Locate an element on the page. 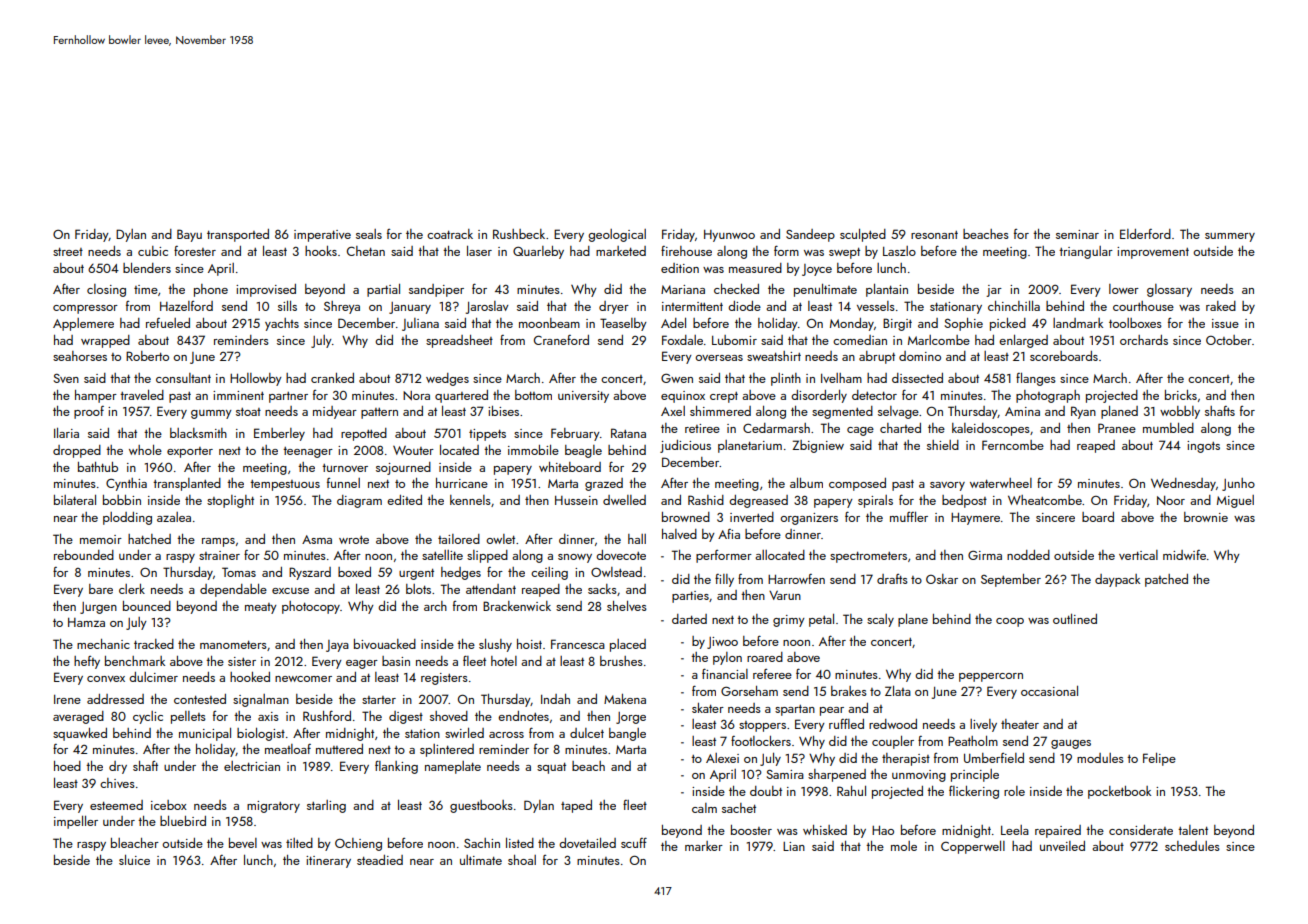 Image resolution: width=1308 pixels, height=924 pixels. marker is located at coordinates (704, 846).
